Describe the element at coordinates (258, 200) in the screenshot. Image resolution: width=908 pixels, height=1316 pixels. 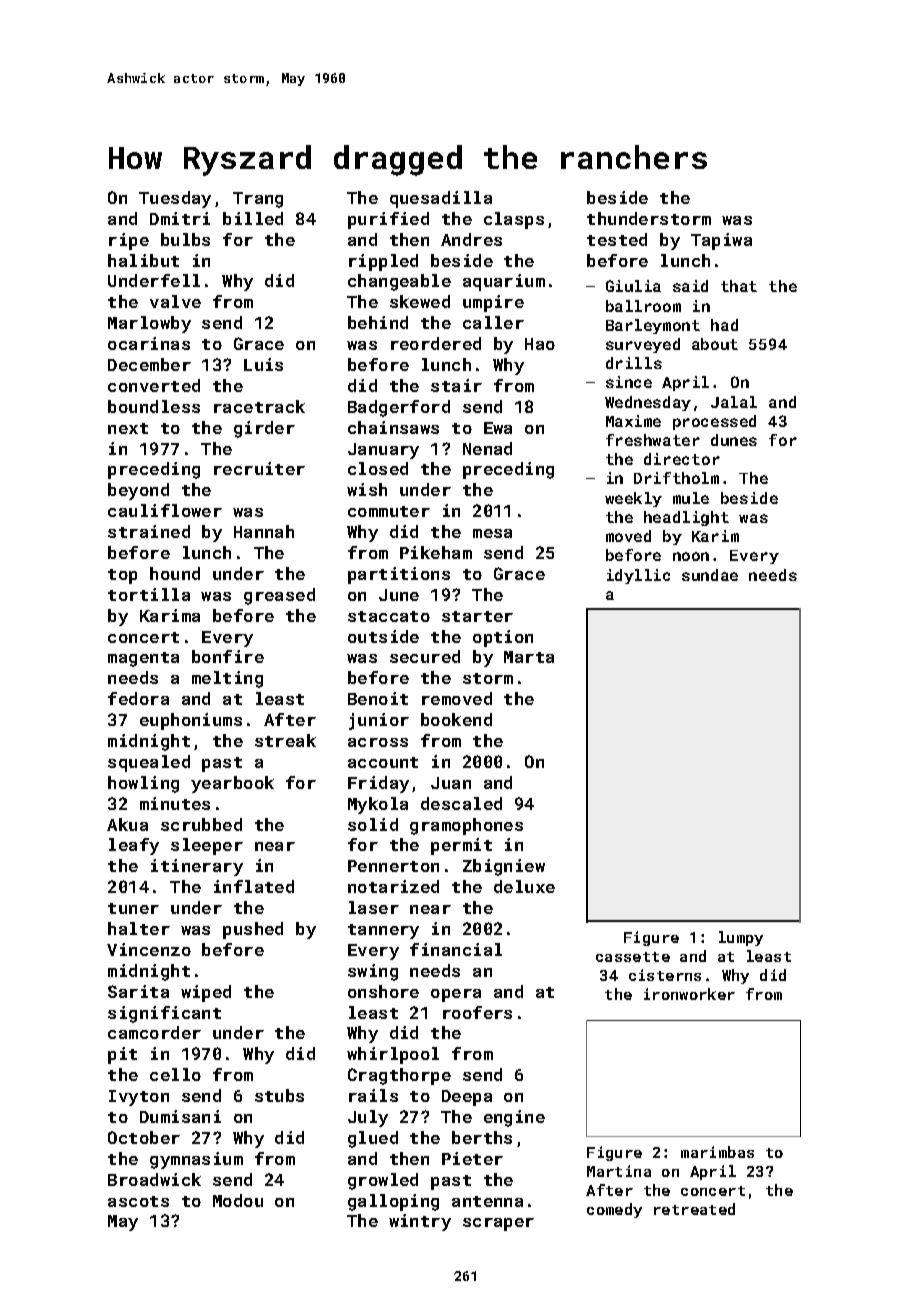
I see `Trang` at that location.
